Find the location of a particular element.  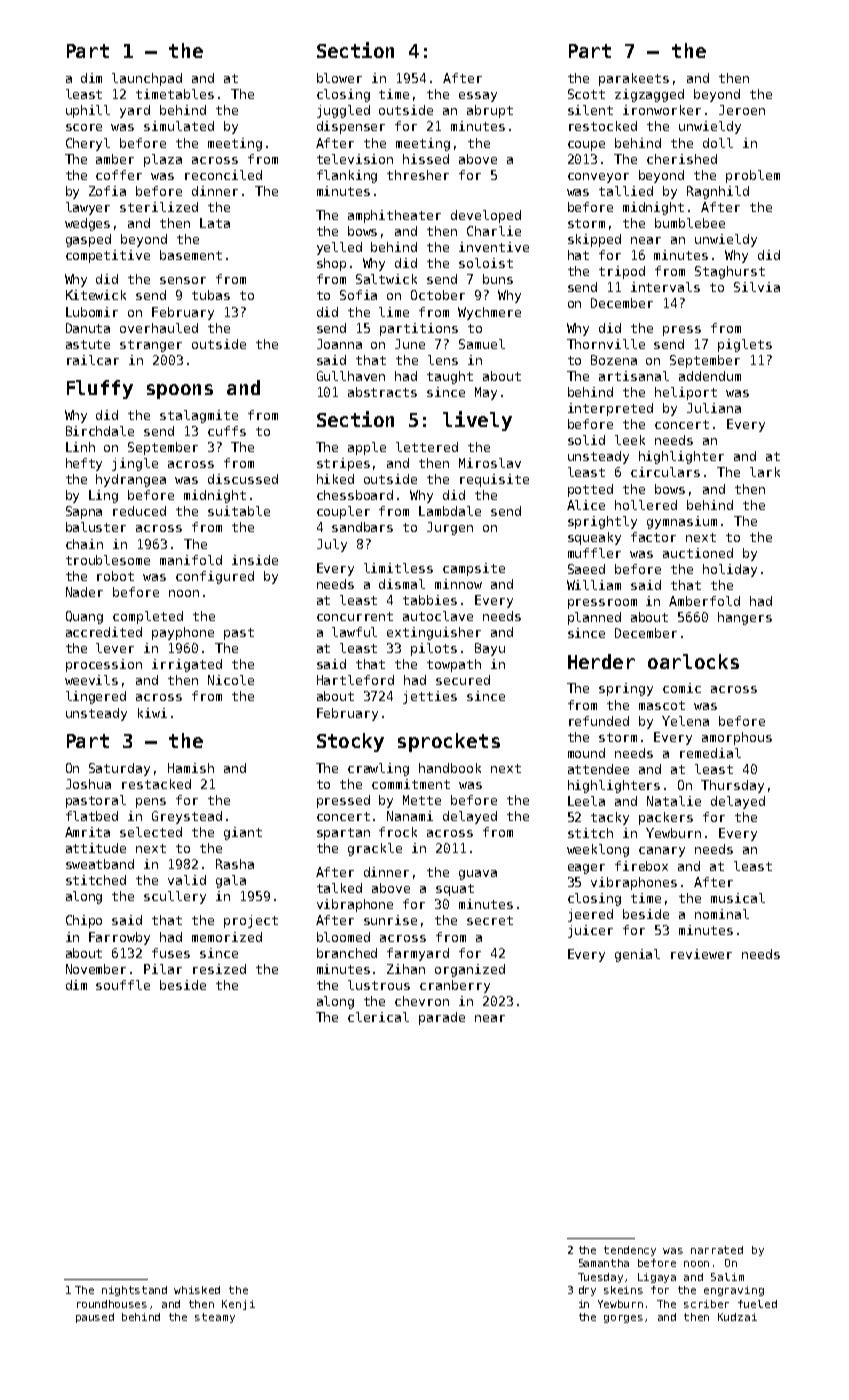

gorges is located at coordinates (623, 1319).
